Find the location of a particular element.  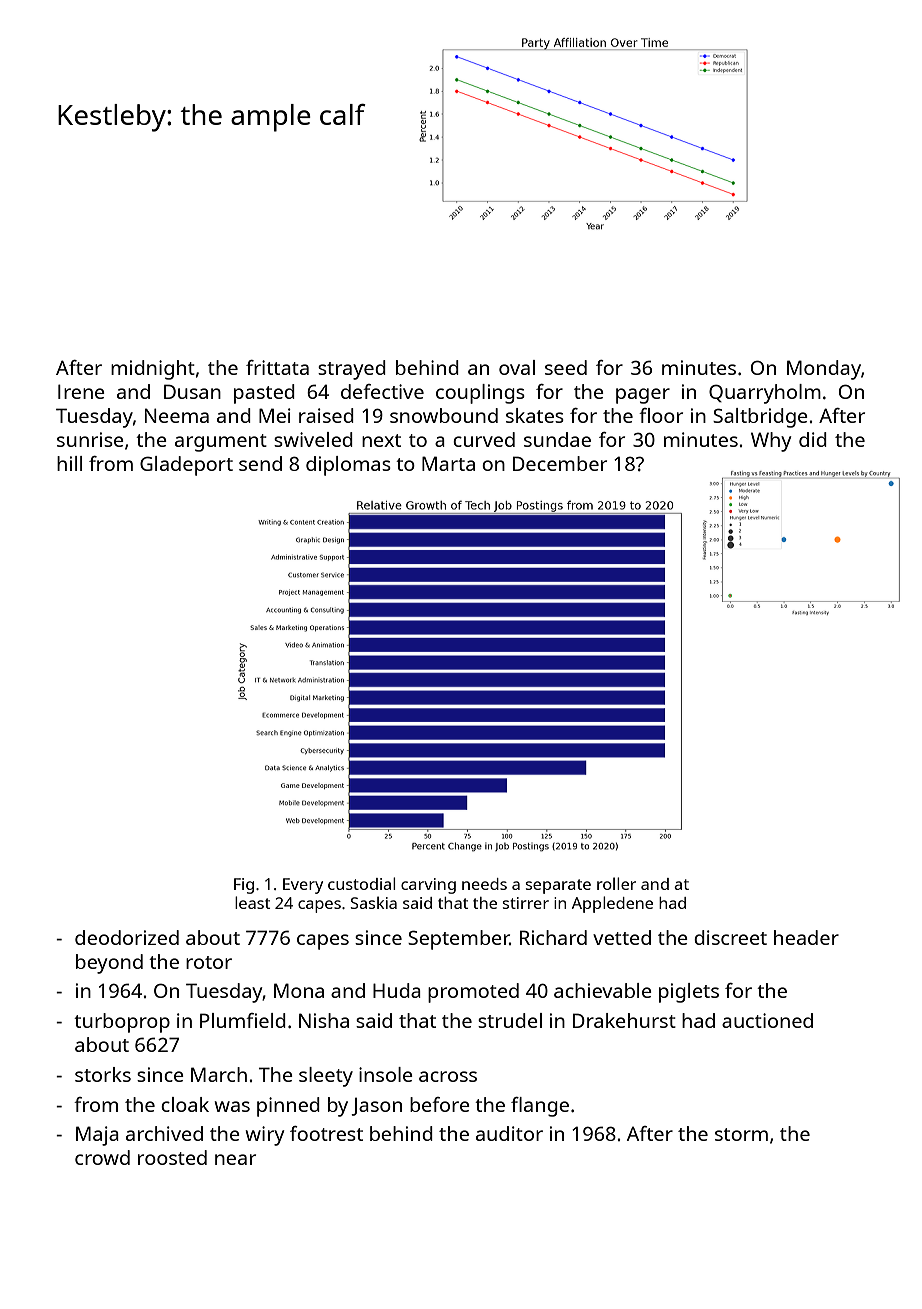

hill is located at coordinates (69, 463).
